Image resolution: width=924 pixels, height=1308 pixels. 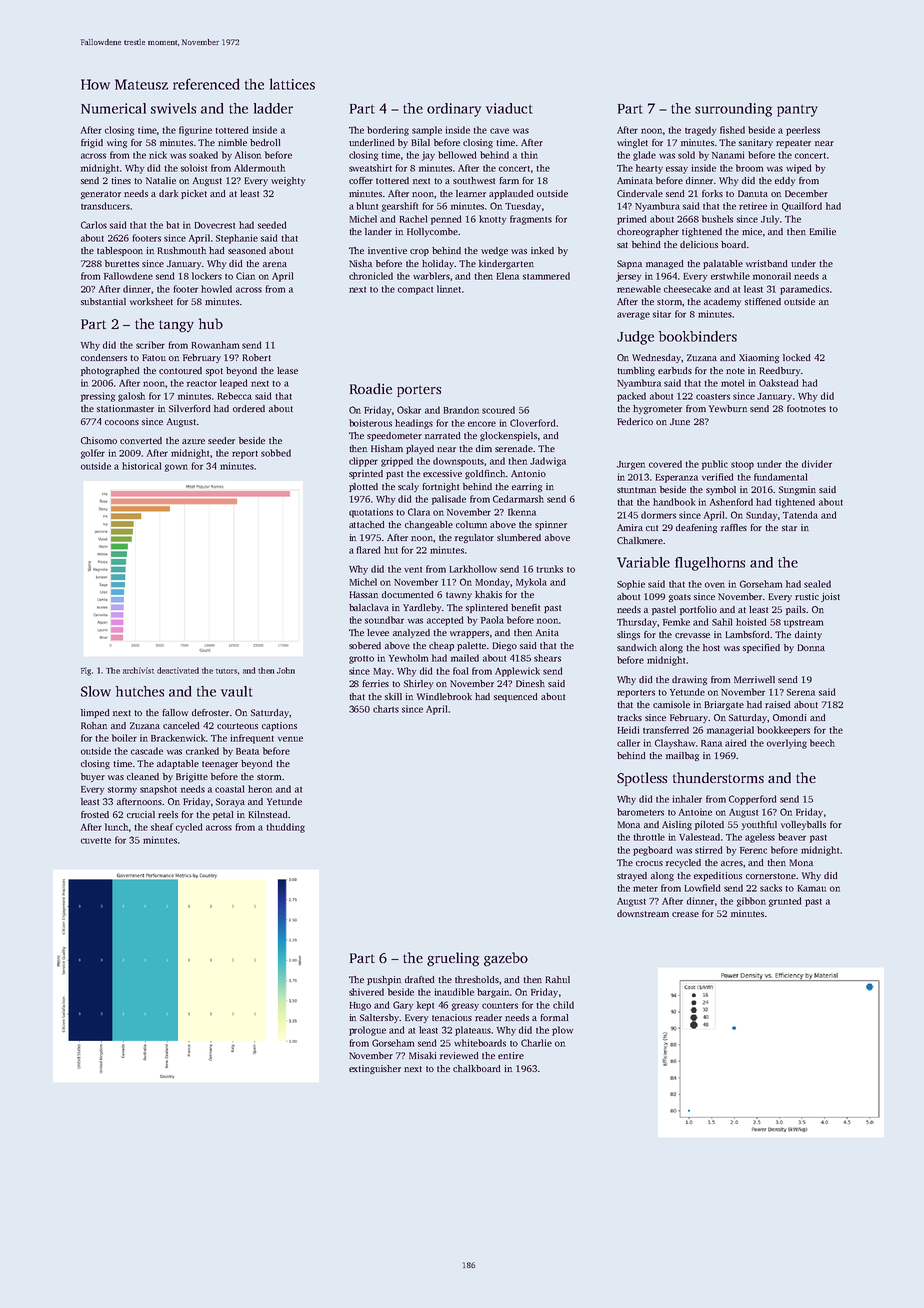 I want to click on entire, so click(x=511, y=1055).
